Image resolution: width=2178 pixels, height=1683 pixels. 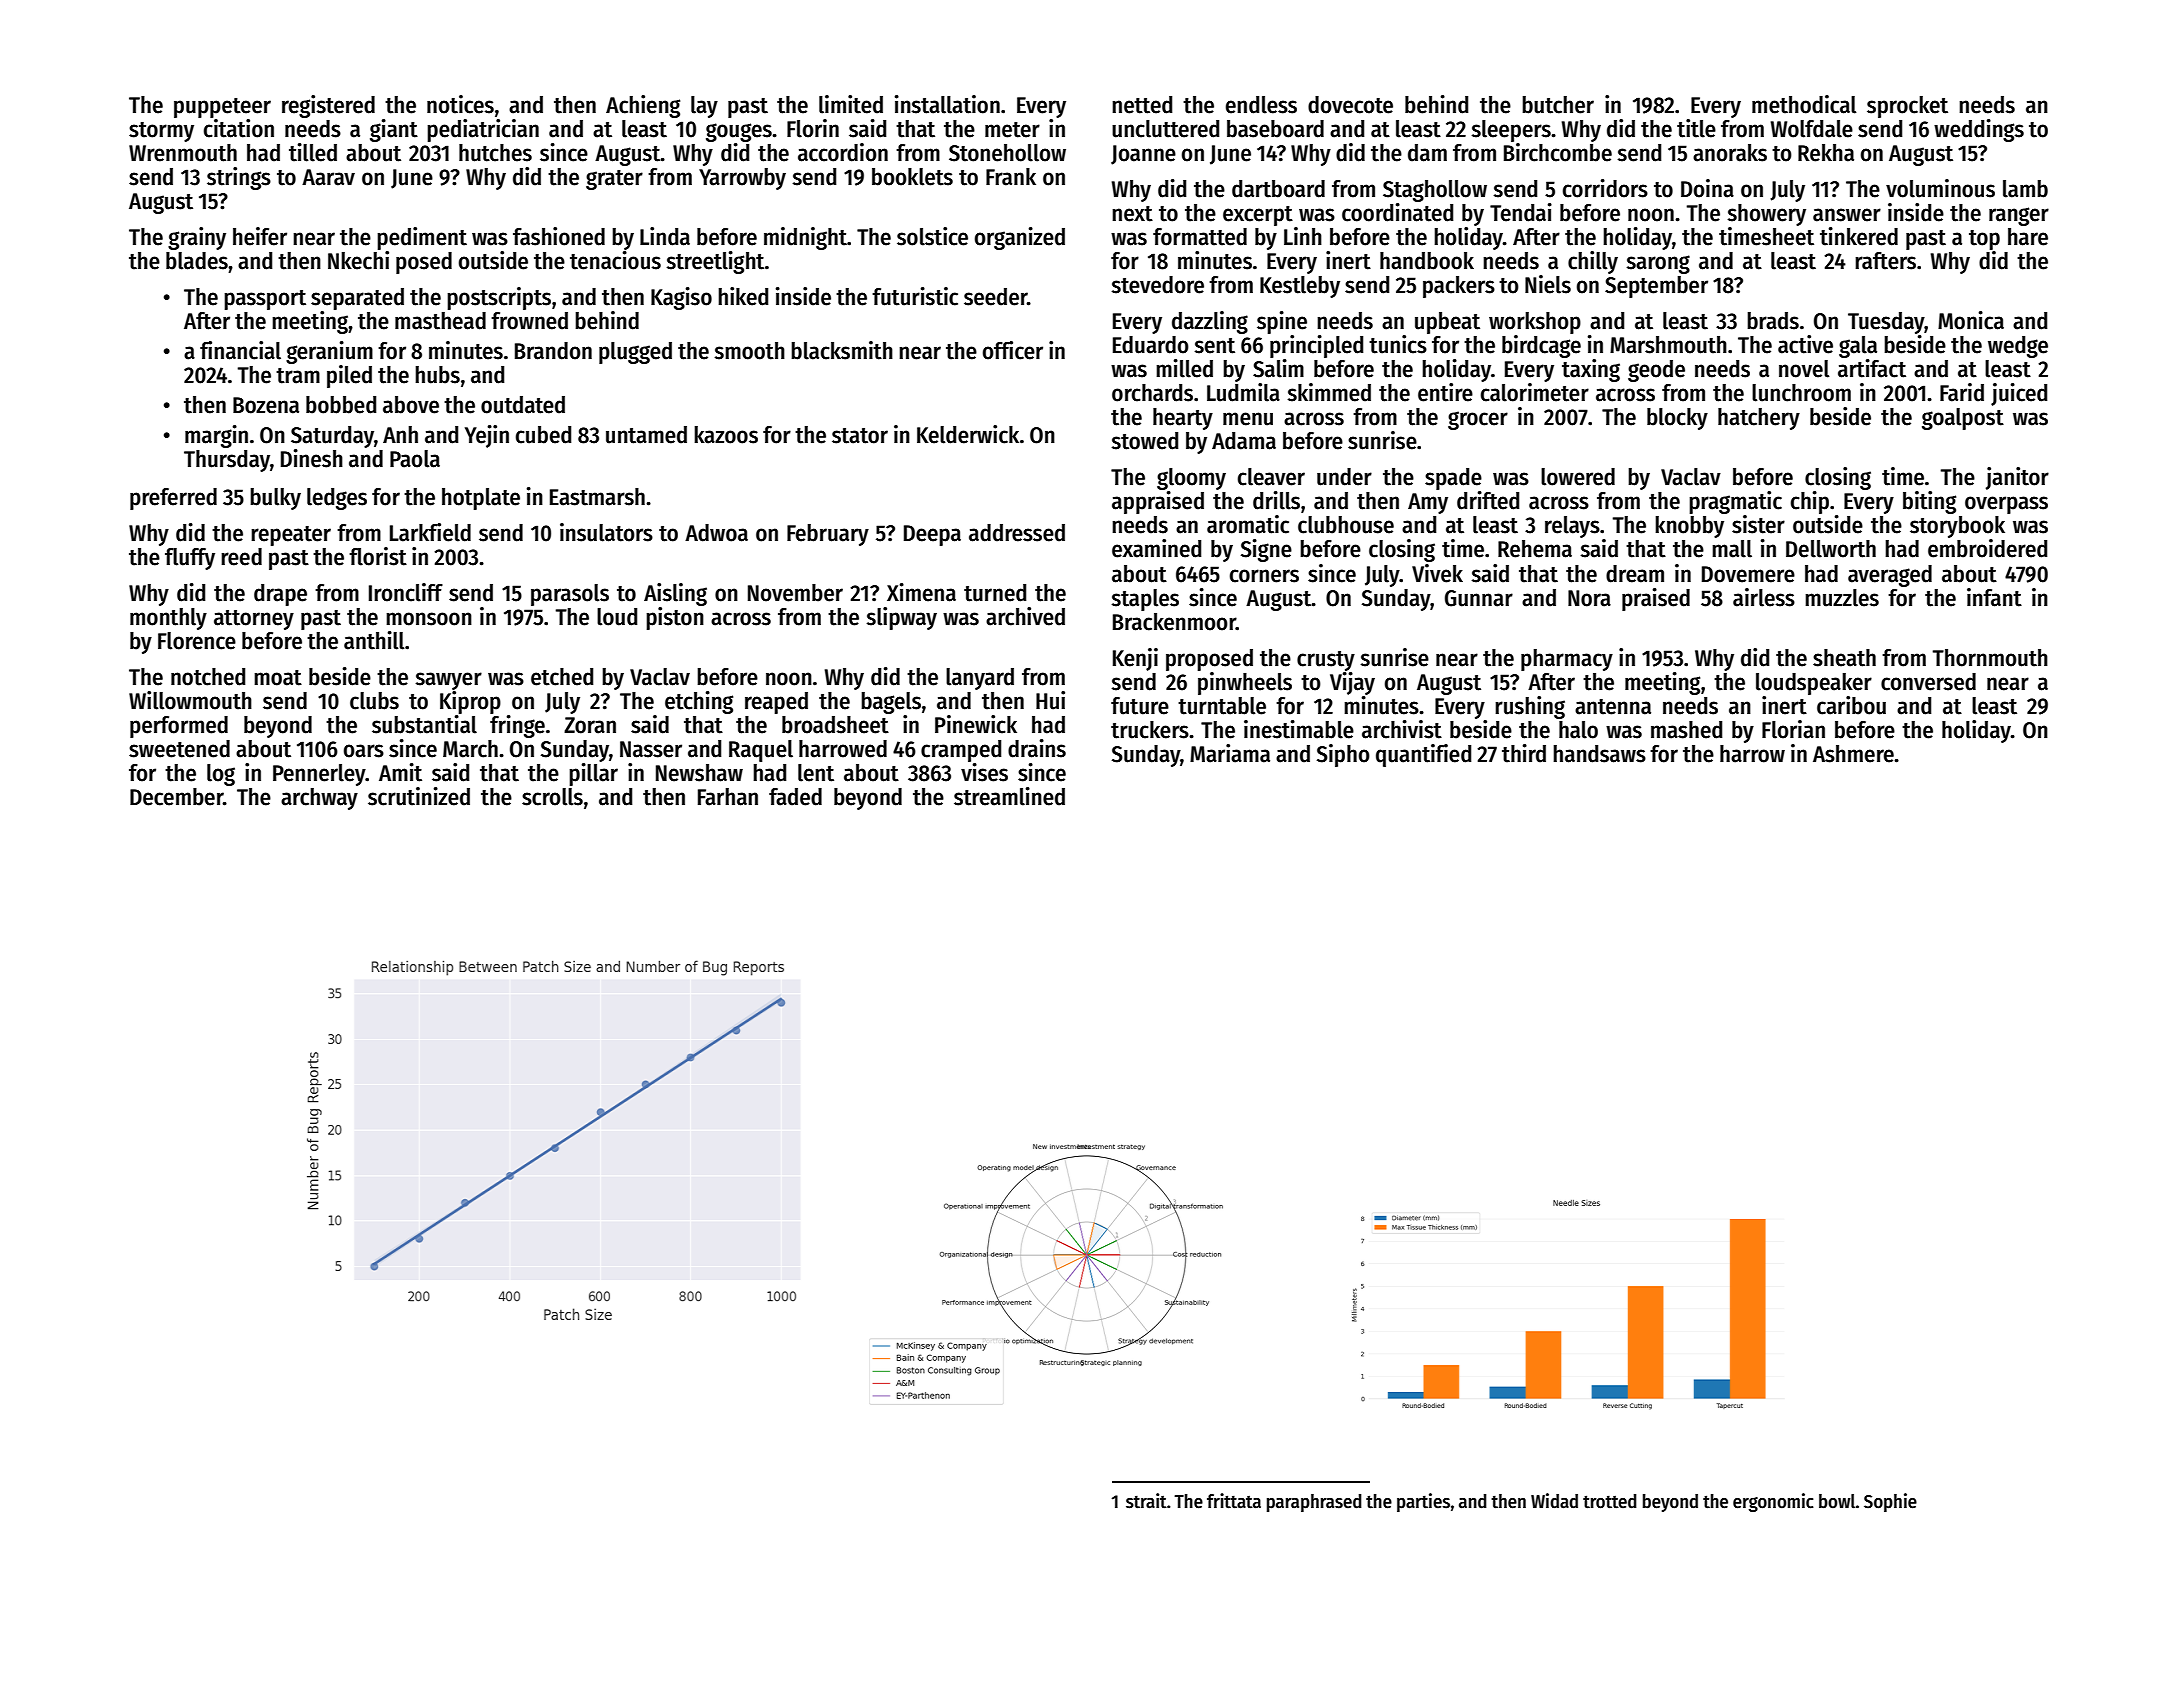 What do you see at coordinates (1940, 188) in the screenshot?
I see `voluminous` at bounding box center [1940, 188].
